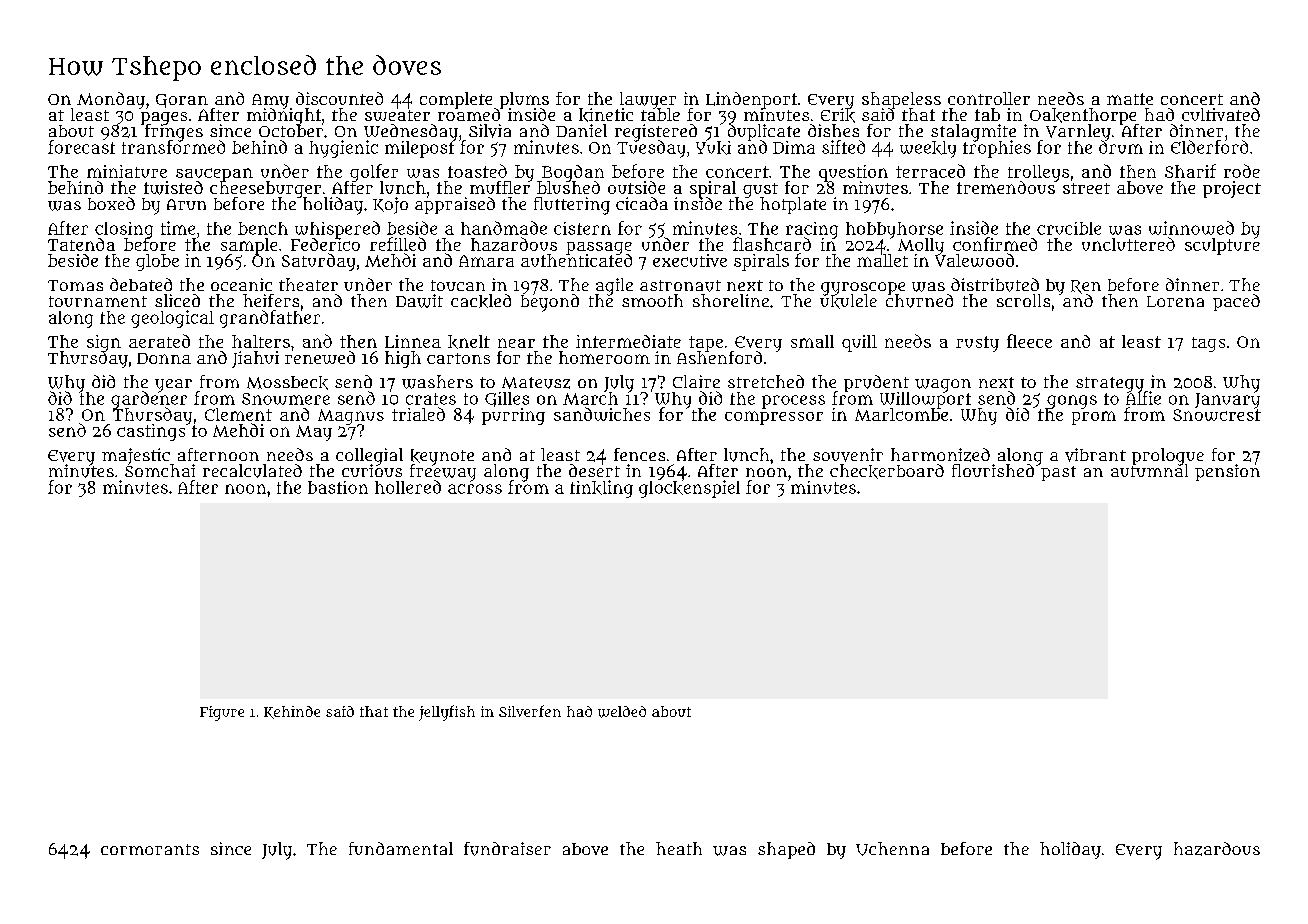 The width and height of the screenshot is (1308, 924). What do you see at coordinates (994, 471) in the screenshot?
I see `flourished` at bounding box center [994, 471].
